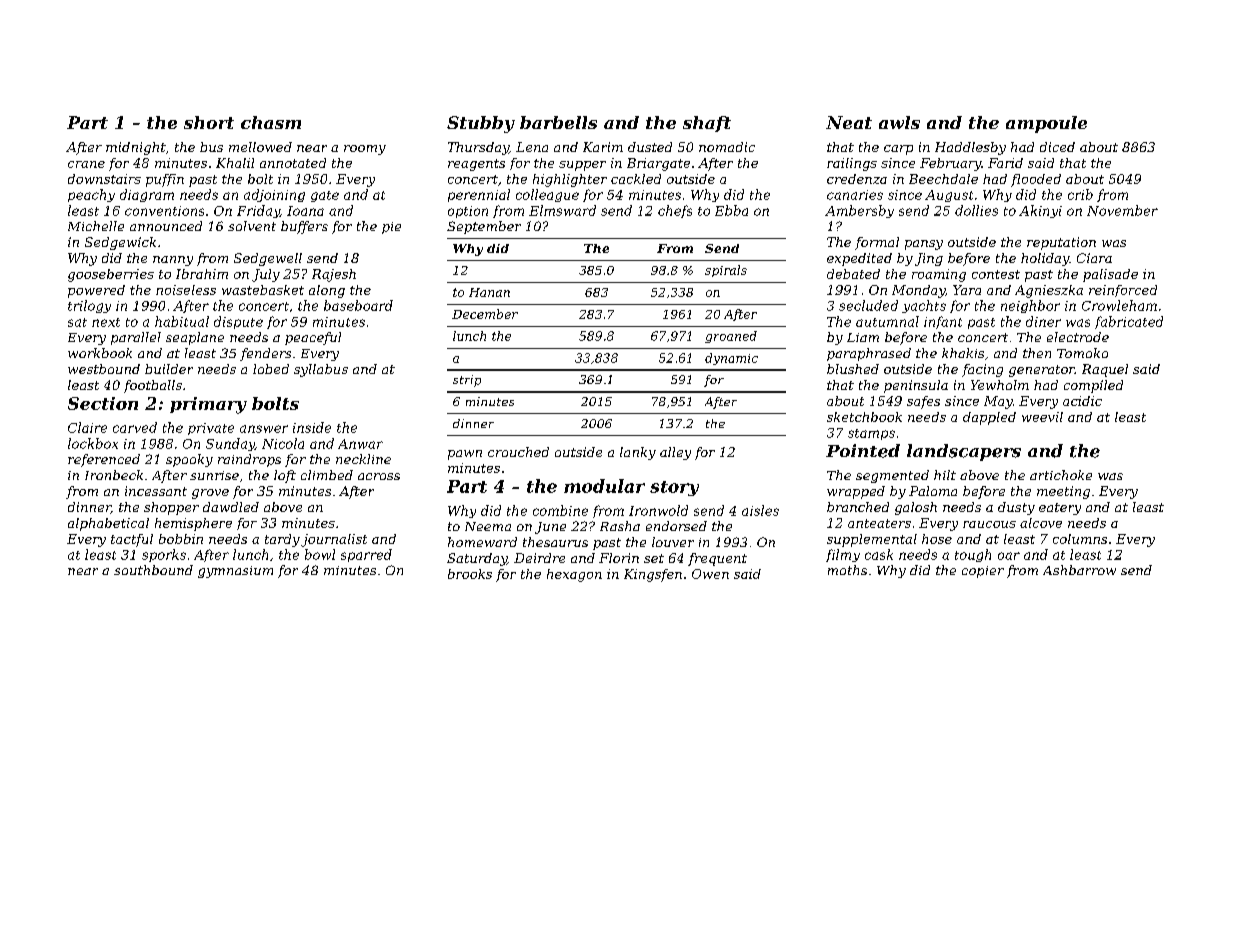 The height and width of the document is (952, 1233). I want to click on colleague, so click(547, 195).
